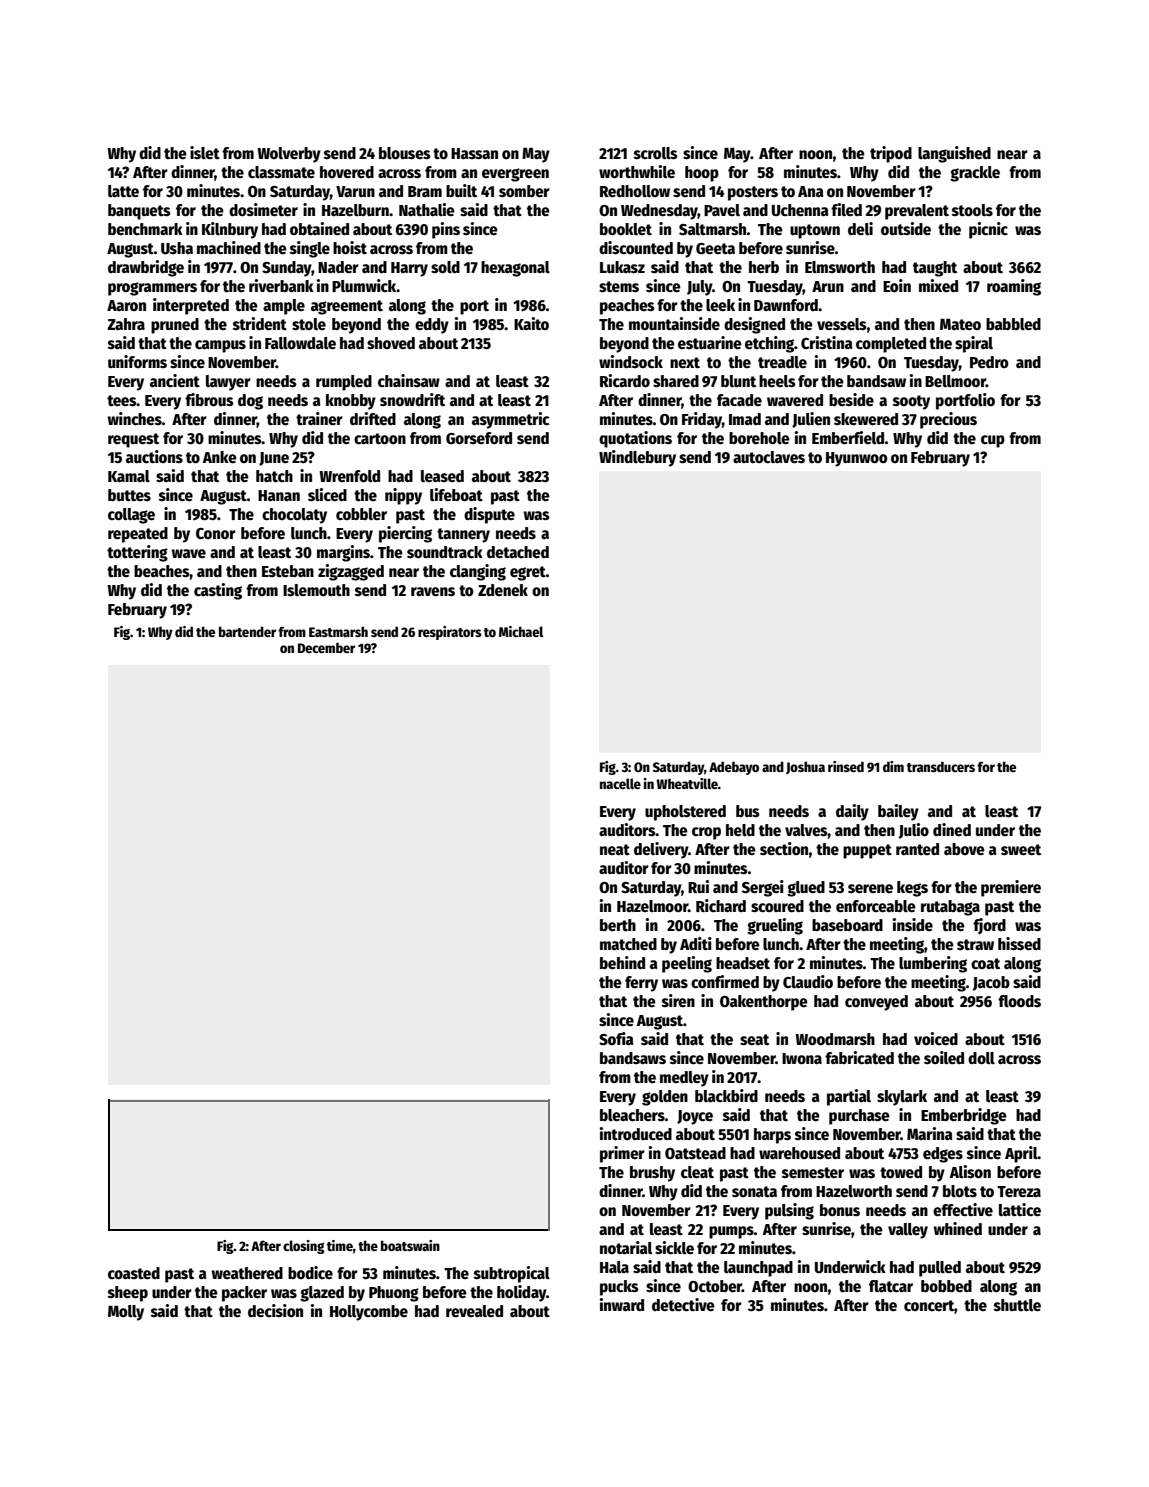 The width and height of the screenshot is (1149, 1487). Describe the element at coordinates (129, 495) in the screenshot. I see `buttes` at that location.
